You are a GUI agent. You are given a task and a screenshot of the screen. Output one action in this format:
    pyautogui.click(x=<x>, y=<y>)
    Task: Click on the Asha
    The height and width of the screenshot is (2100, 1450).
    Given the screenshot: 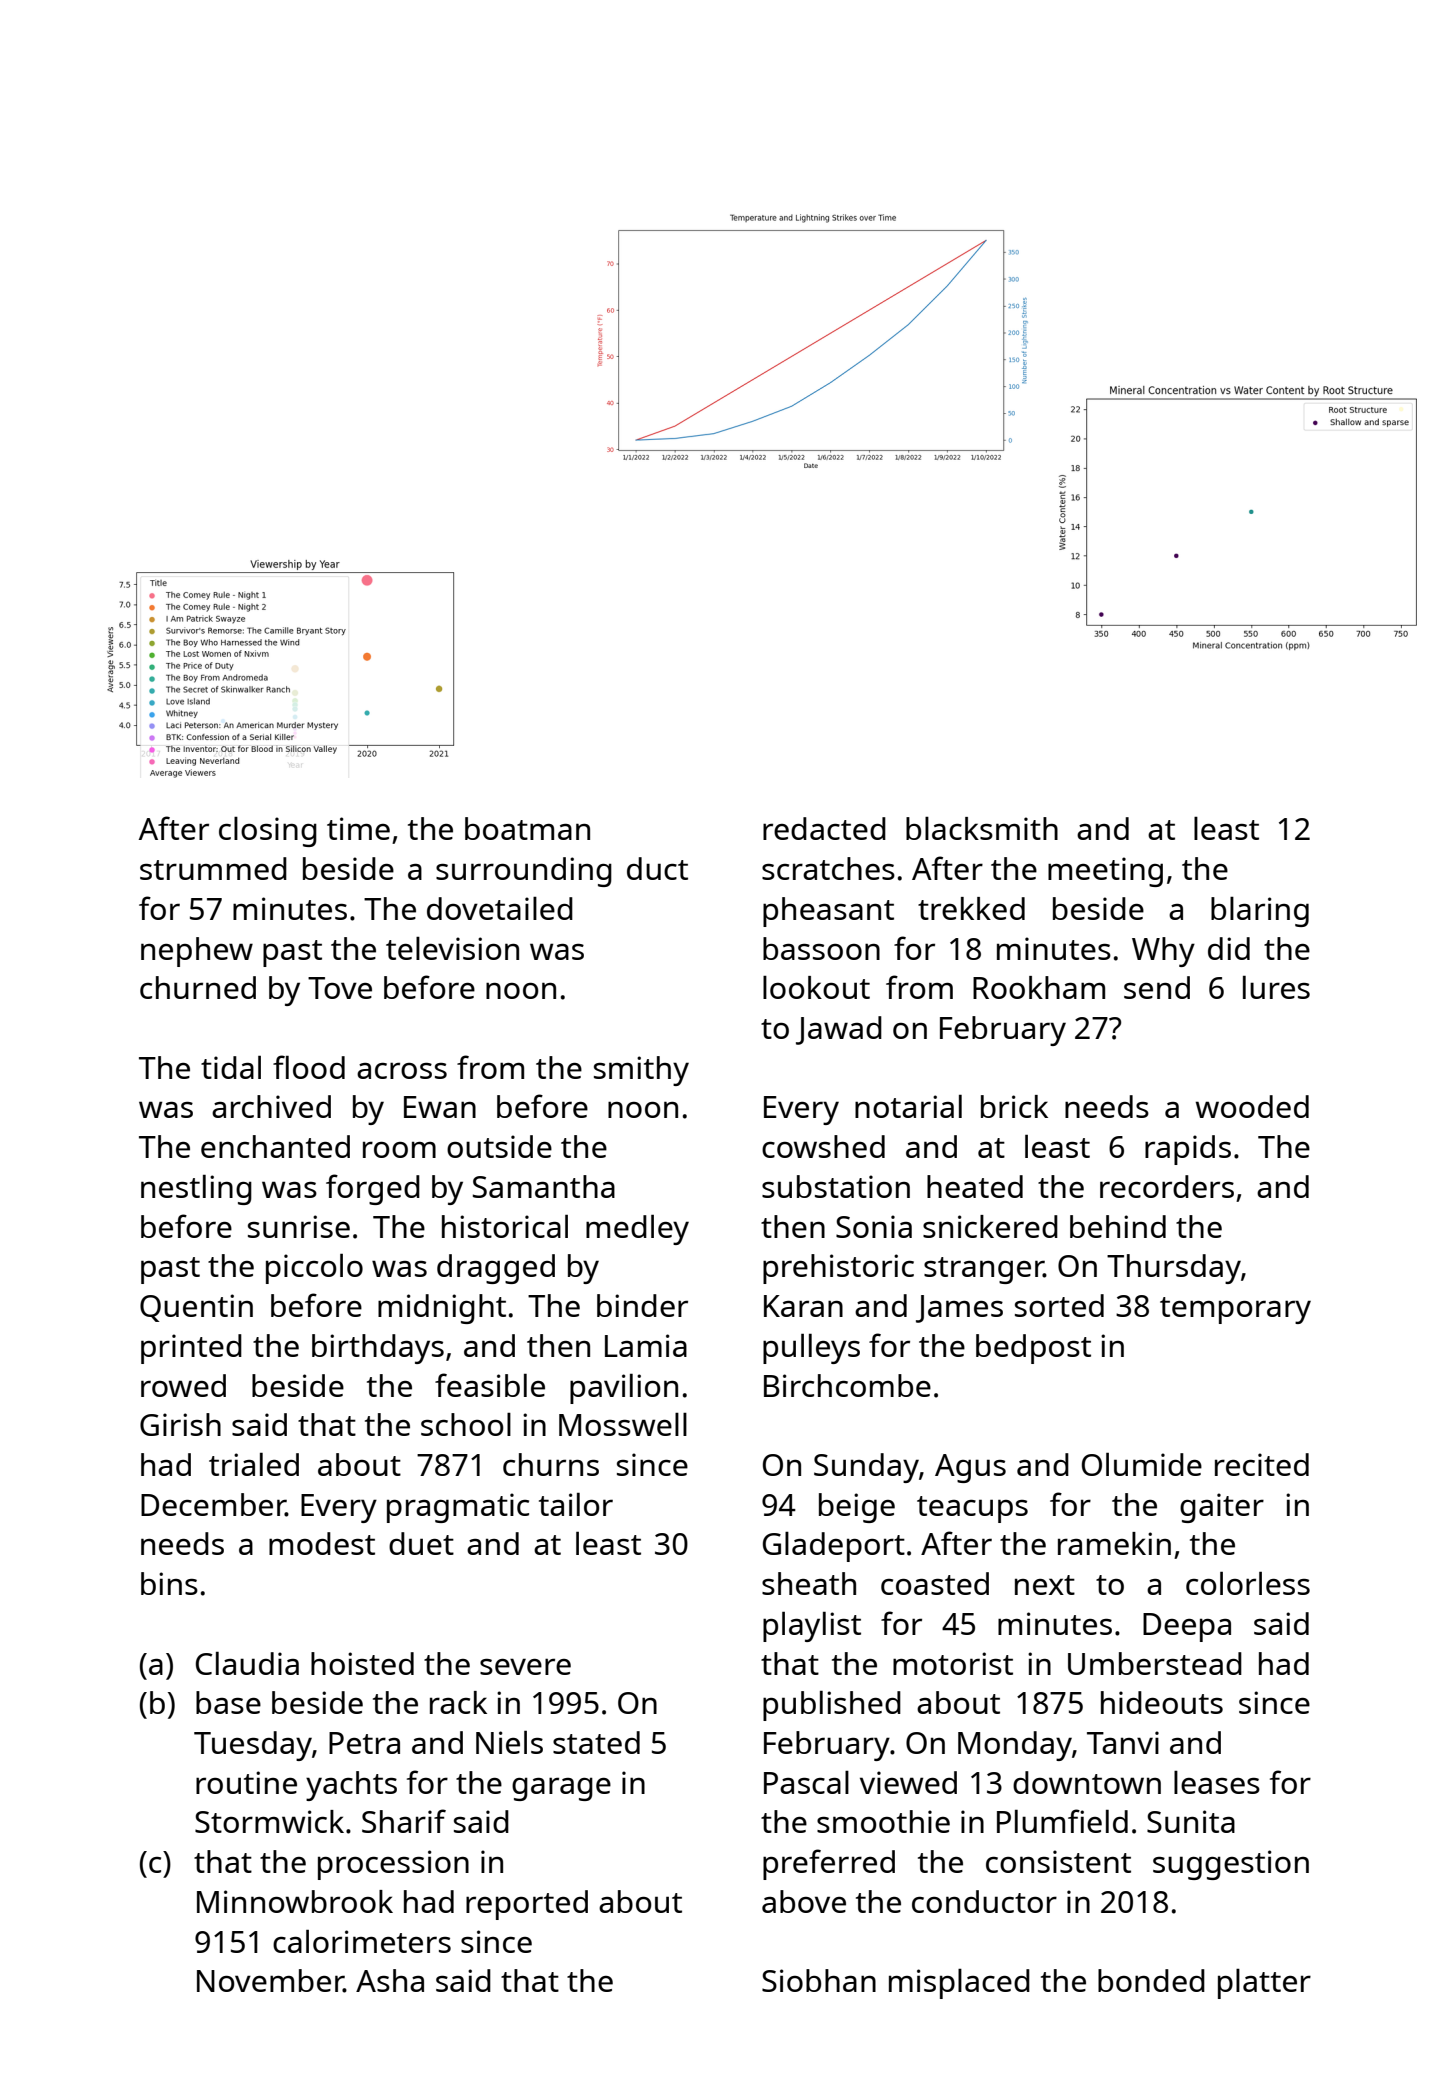 What is the action you would take?
    pyautogui.click(x=390, y=1980)
